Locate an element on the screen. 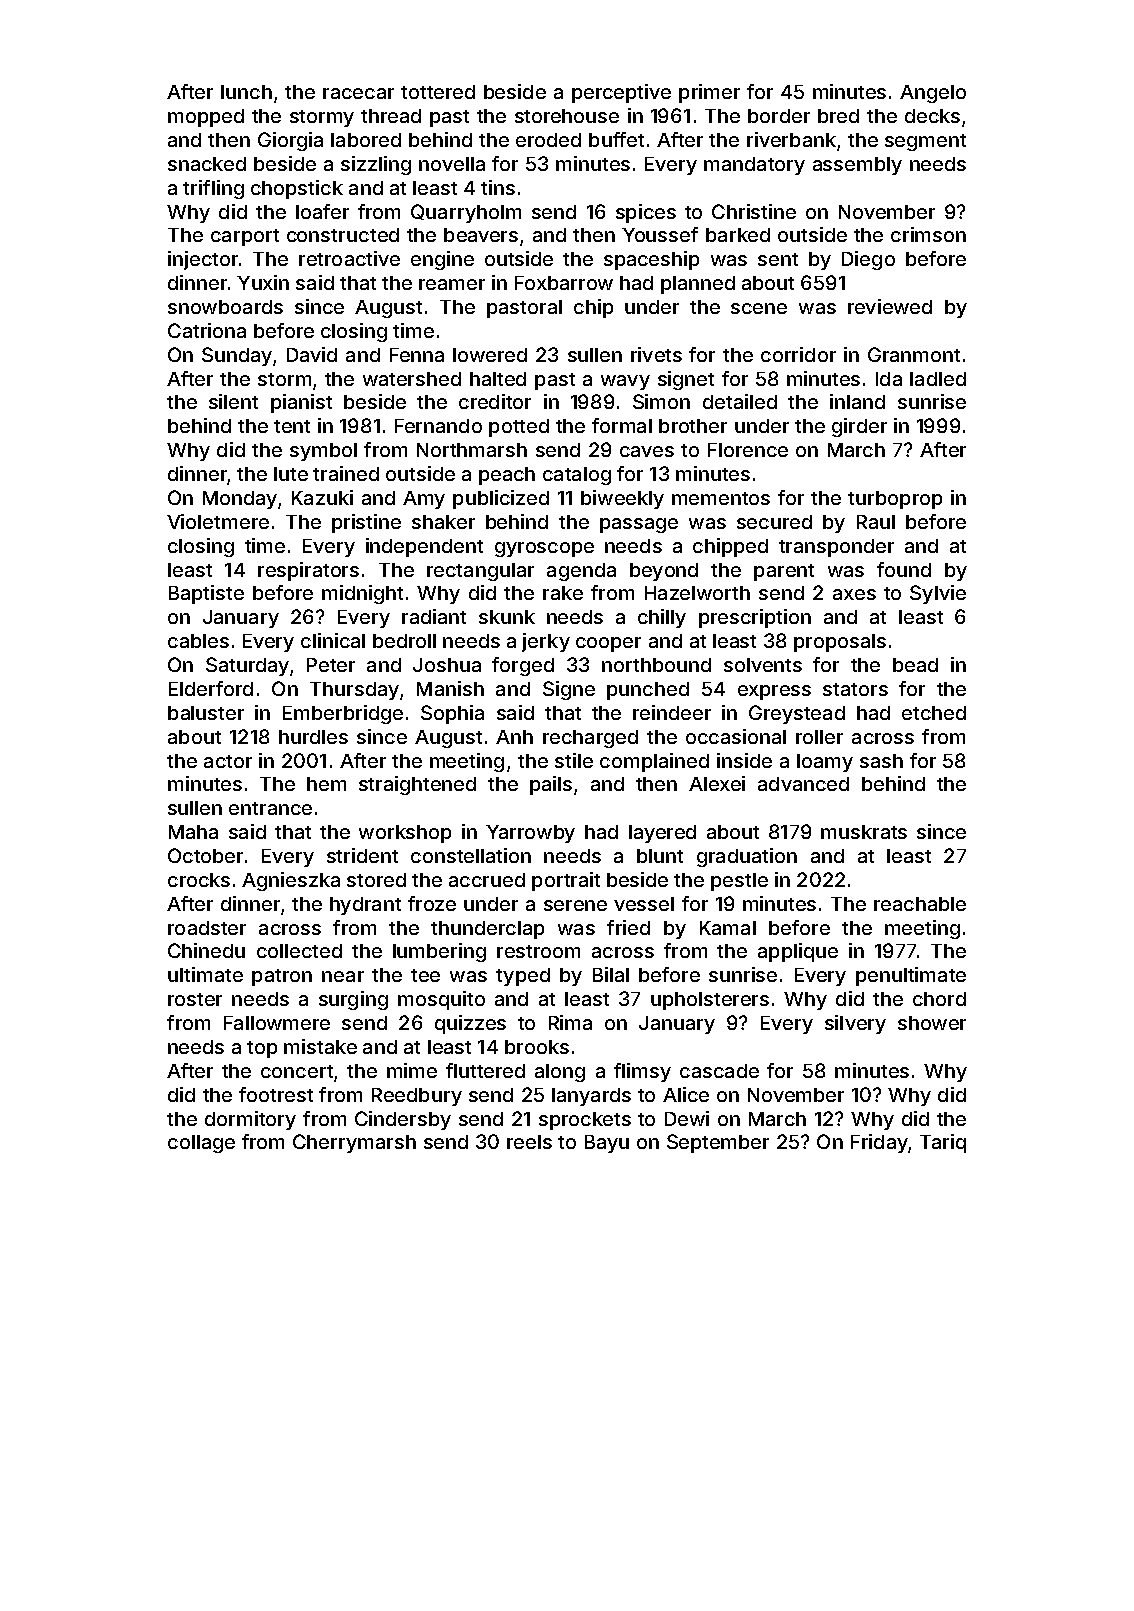 This screenshot has width=1134, height=1611. Cherrymarsh is located at coordinates (354, 1143).
